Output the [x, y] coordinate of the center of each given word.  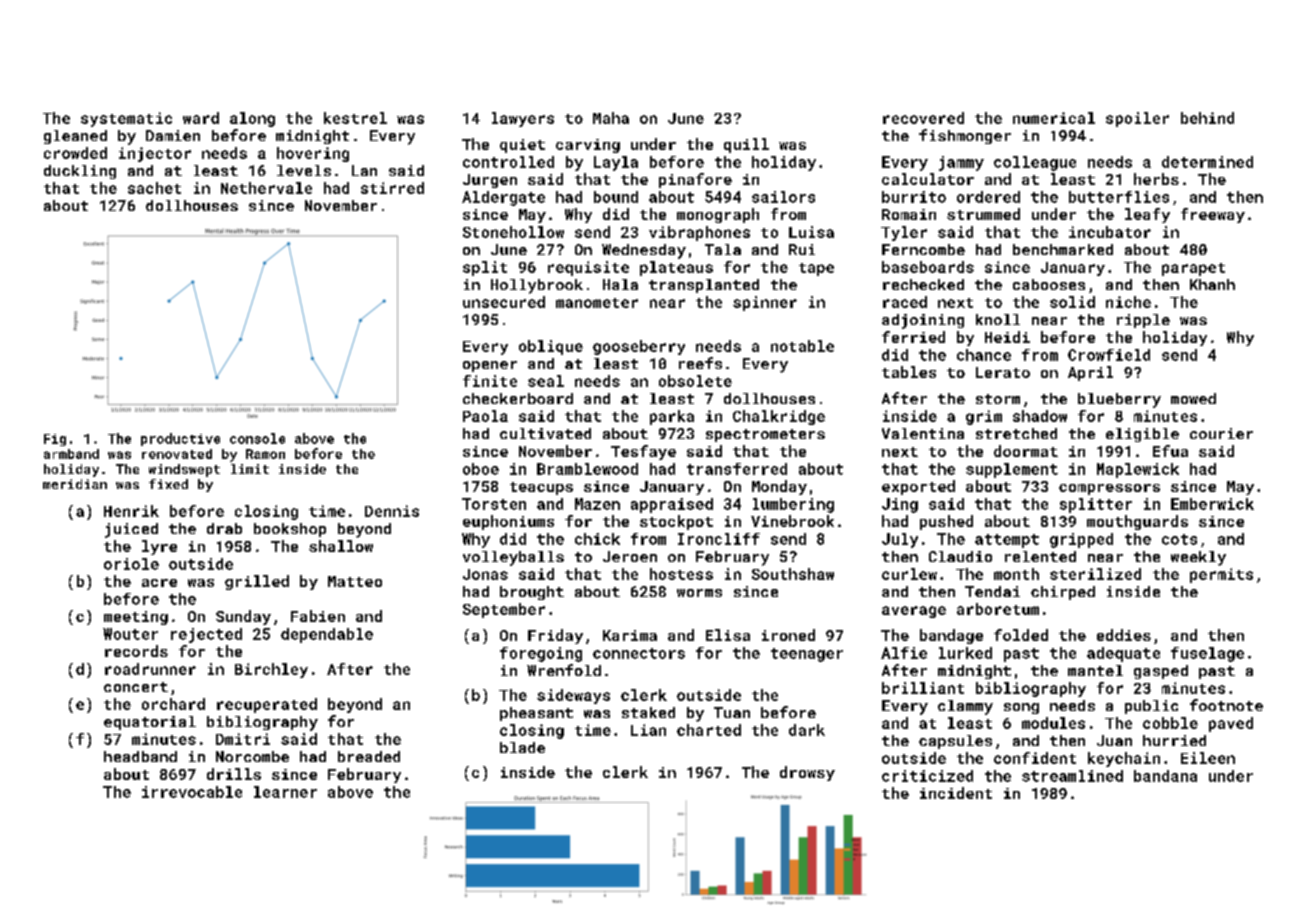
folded [1021, 635]
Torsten [494, 504]
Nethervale [266, 188]
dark [807, 730]
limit [250, 469]
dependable [327, 635]
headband [140, 756]
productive [180, 439]
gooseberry [639, 347]
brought [532, 593]
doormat [1026, 451]
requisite [588, 268]
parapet [1193, 269]
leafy [1147, 215]
